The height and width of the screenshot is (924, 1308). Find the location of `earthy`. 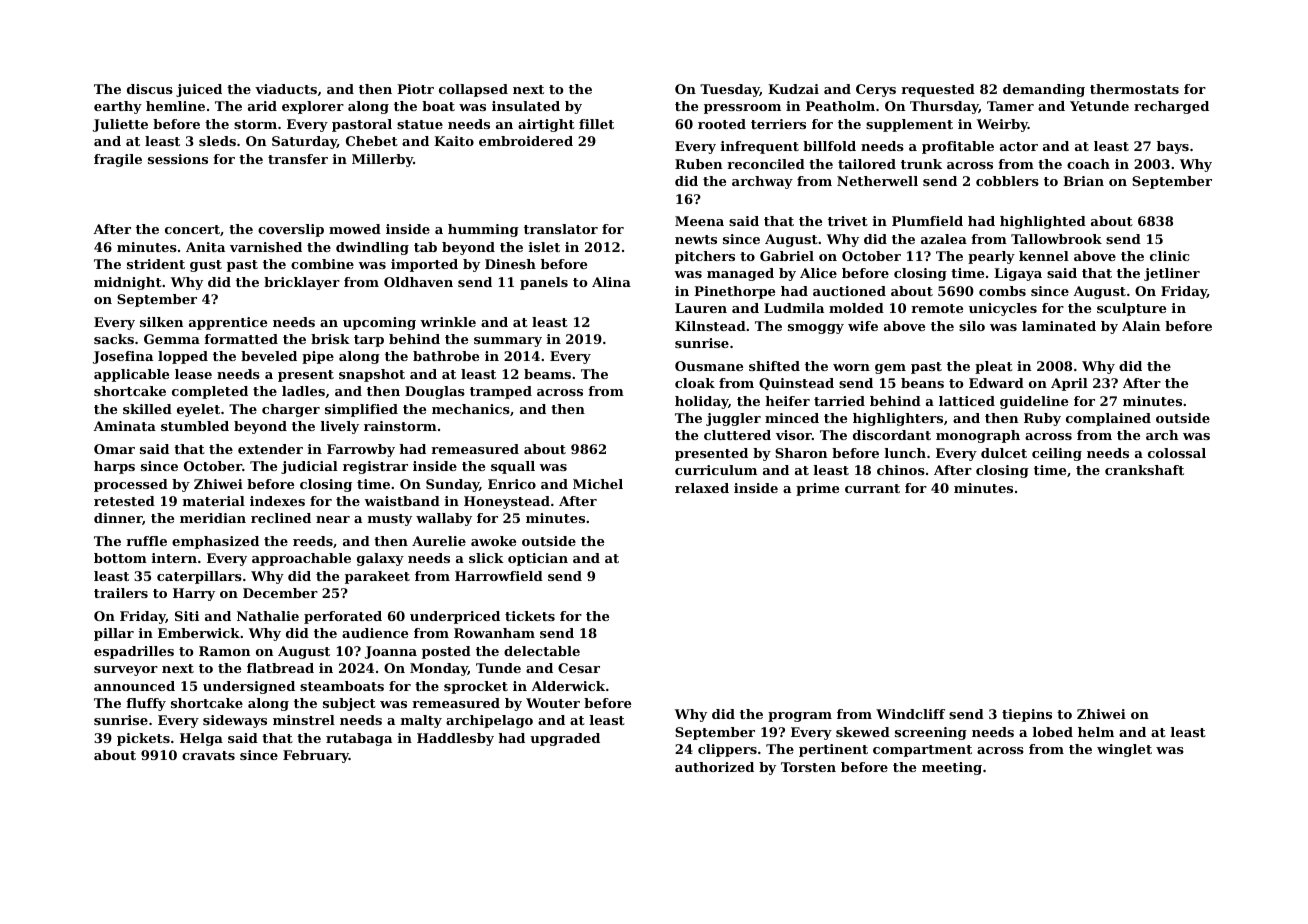

earthy is located at coordinates (118, 107).
